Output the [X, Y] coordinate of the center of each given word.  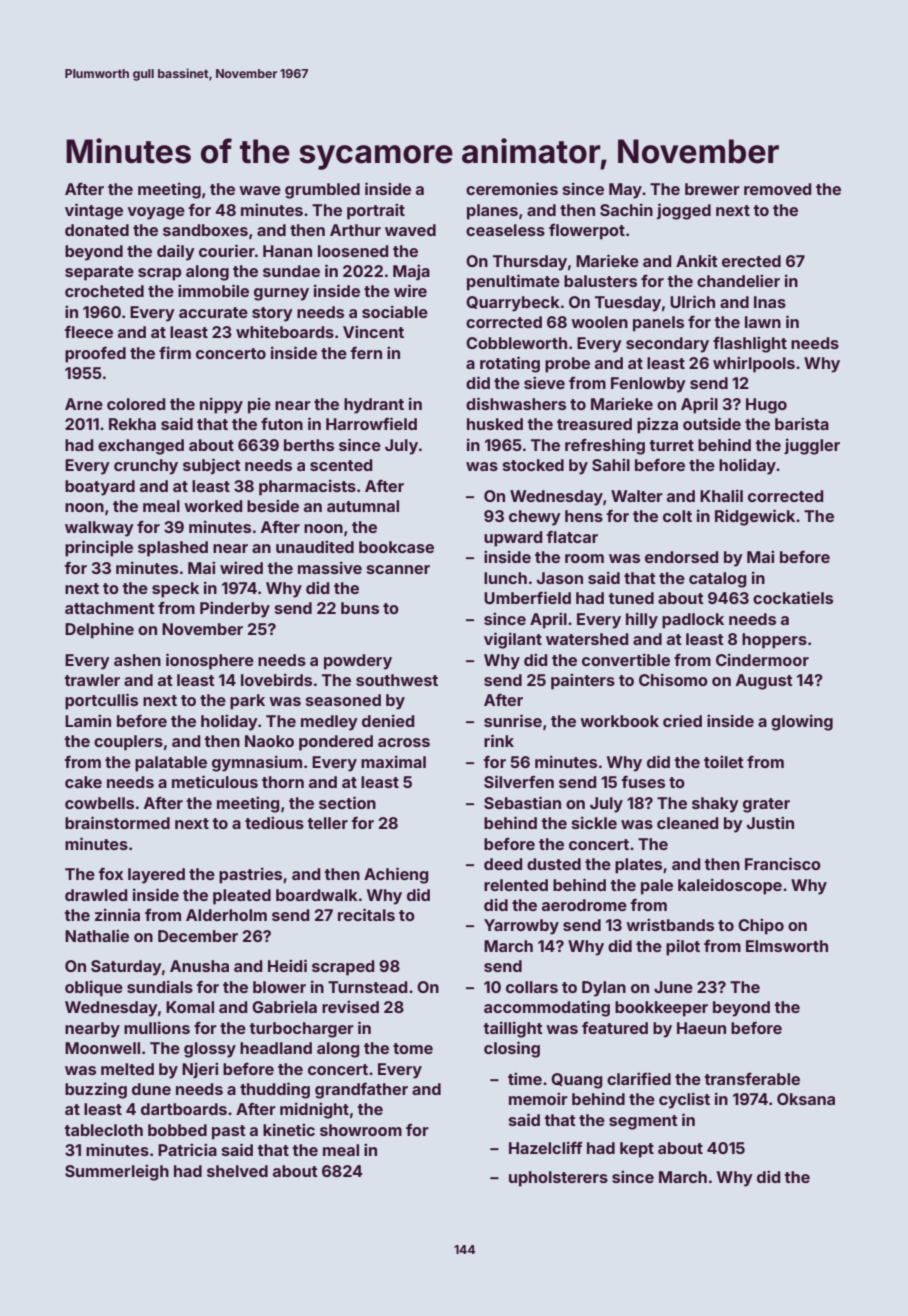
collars [532, 987]
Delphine [99, 630]
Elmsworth [787, 946]
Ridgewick [755, 517]
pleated [242, 897]
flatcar [572, 536]
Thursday [530, 263]
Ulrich [692, 301]
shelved [237, 1171]
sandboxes [205, 230]
